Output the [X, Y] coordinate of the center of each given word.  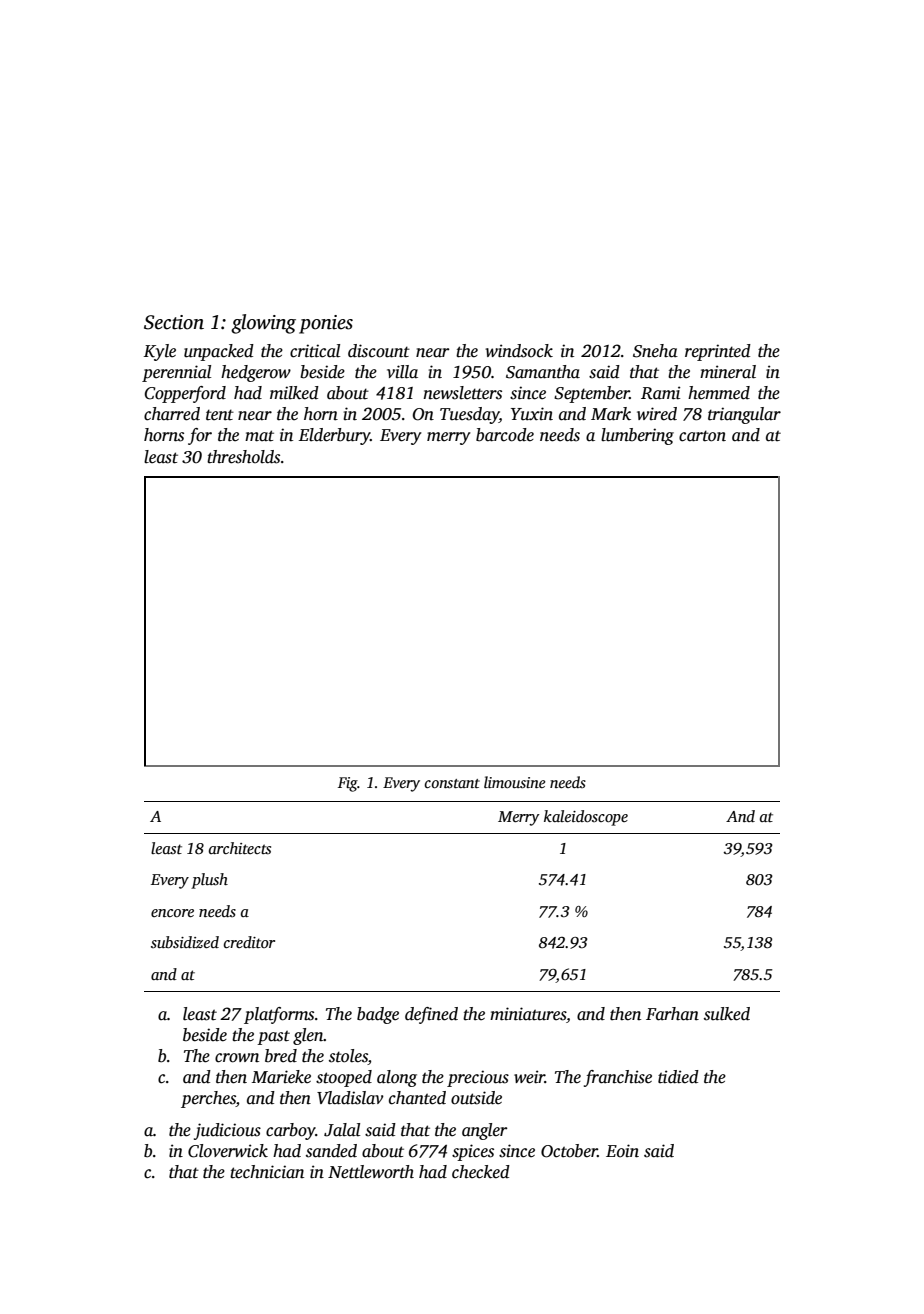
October [569, 1151]
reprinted [718, 352]
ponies [326, 324]
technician [267, 1172]
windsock [519, 351]
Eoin [622, 1151]
